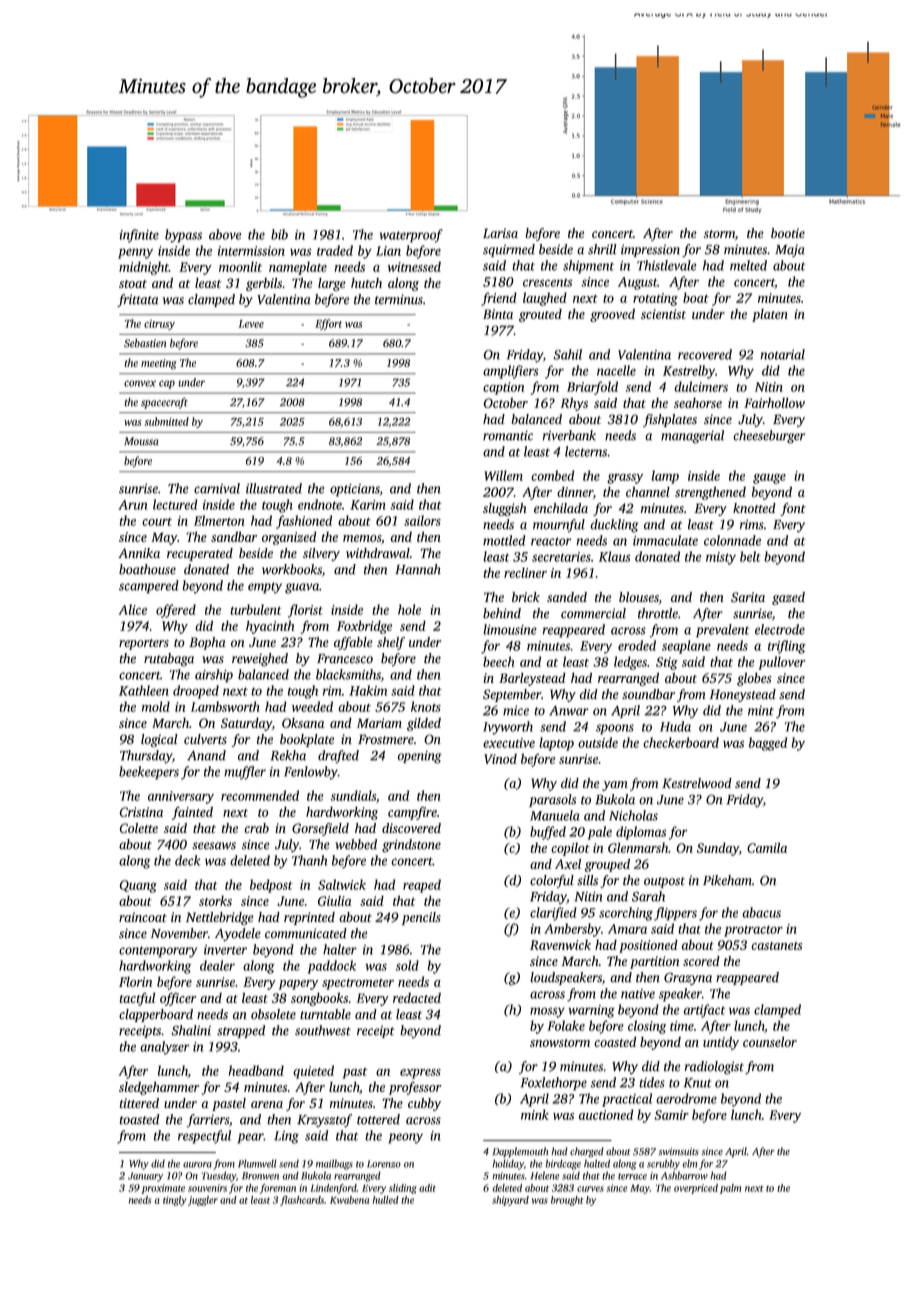 Image resolution: width=924 pixels, height=1308 pixels. I want to click on romantic, so click(508, 435).
